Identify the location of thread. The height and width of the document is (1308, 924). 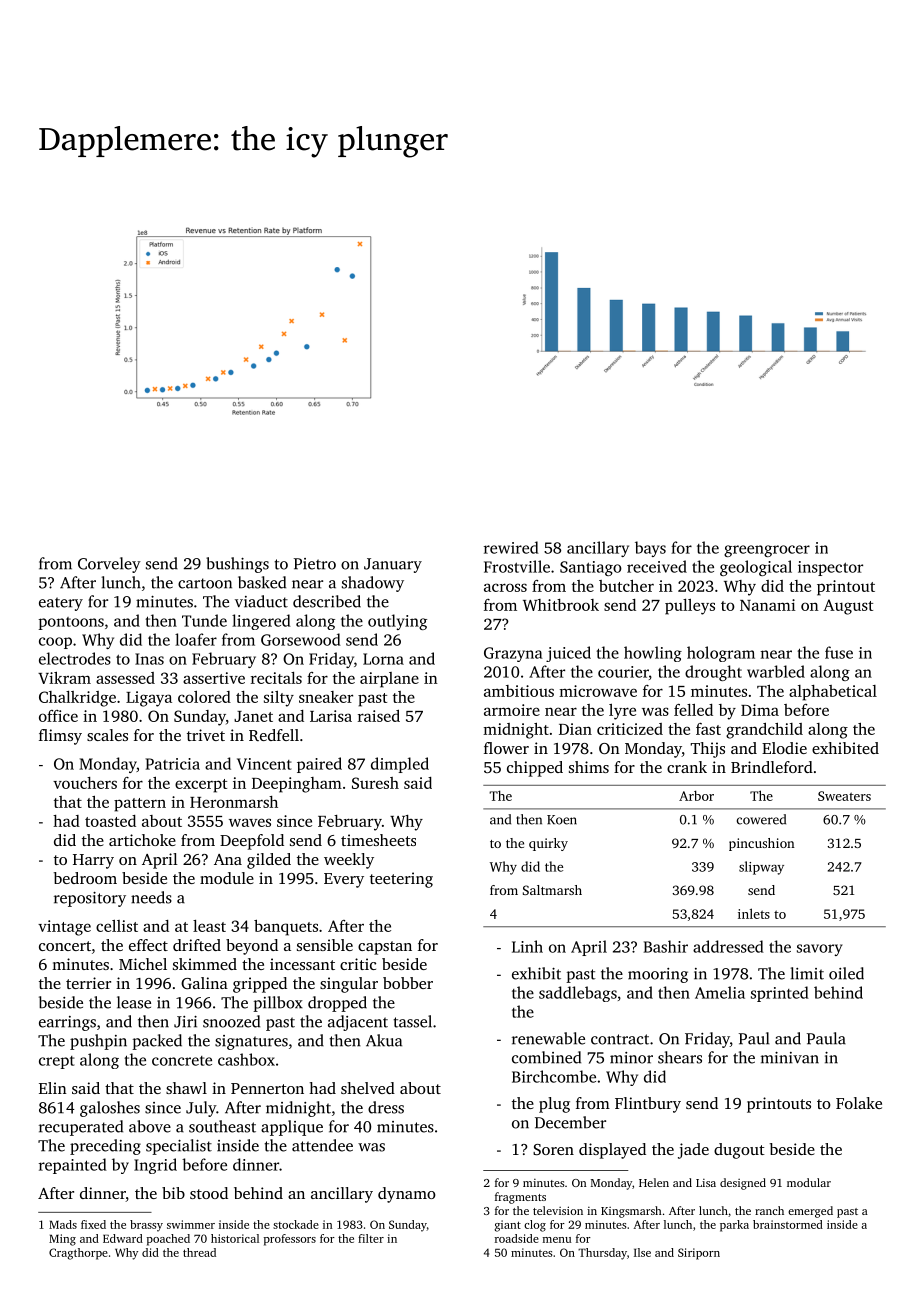
(199, 1252).
